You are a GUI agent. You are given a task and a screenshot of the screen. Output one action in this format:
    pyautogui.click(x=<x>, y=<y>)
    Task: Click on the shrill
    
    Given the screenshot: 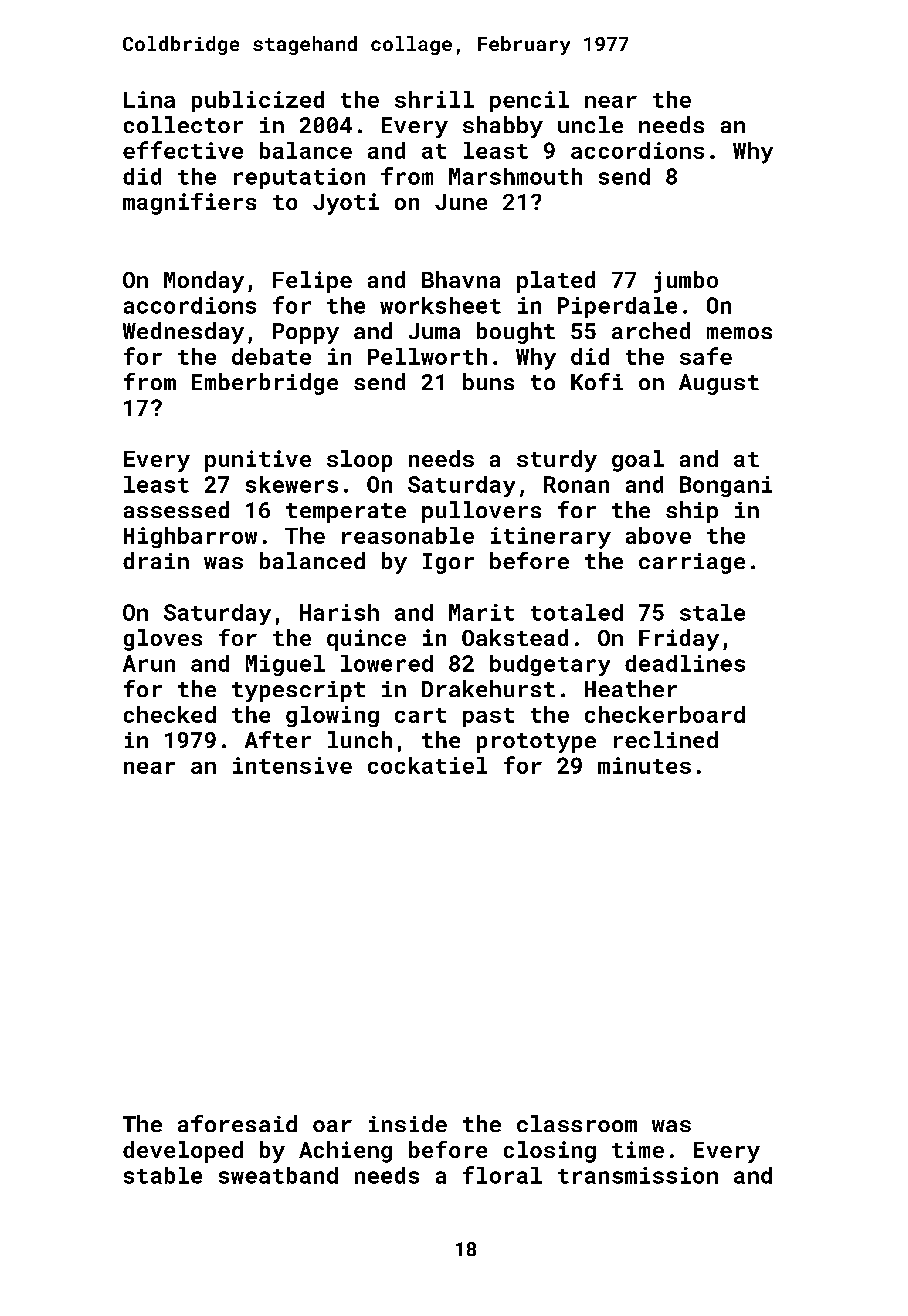 What is the action you would take?
    pyautogui.click(x=434, y=99)
